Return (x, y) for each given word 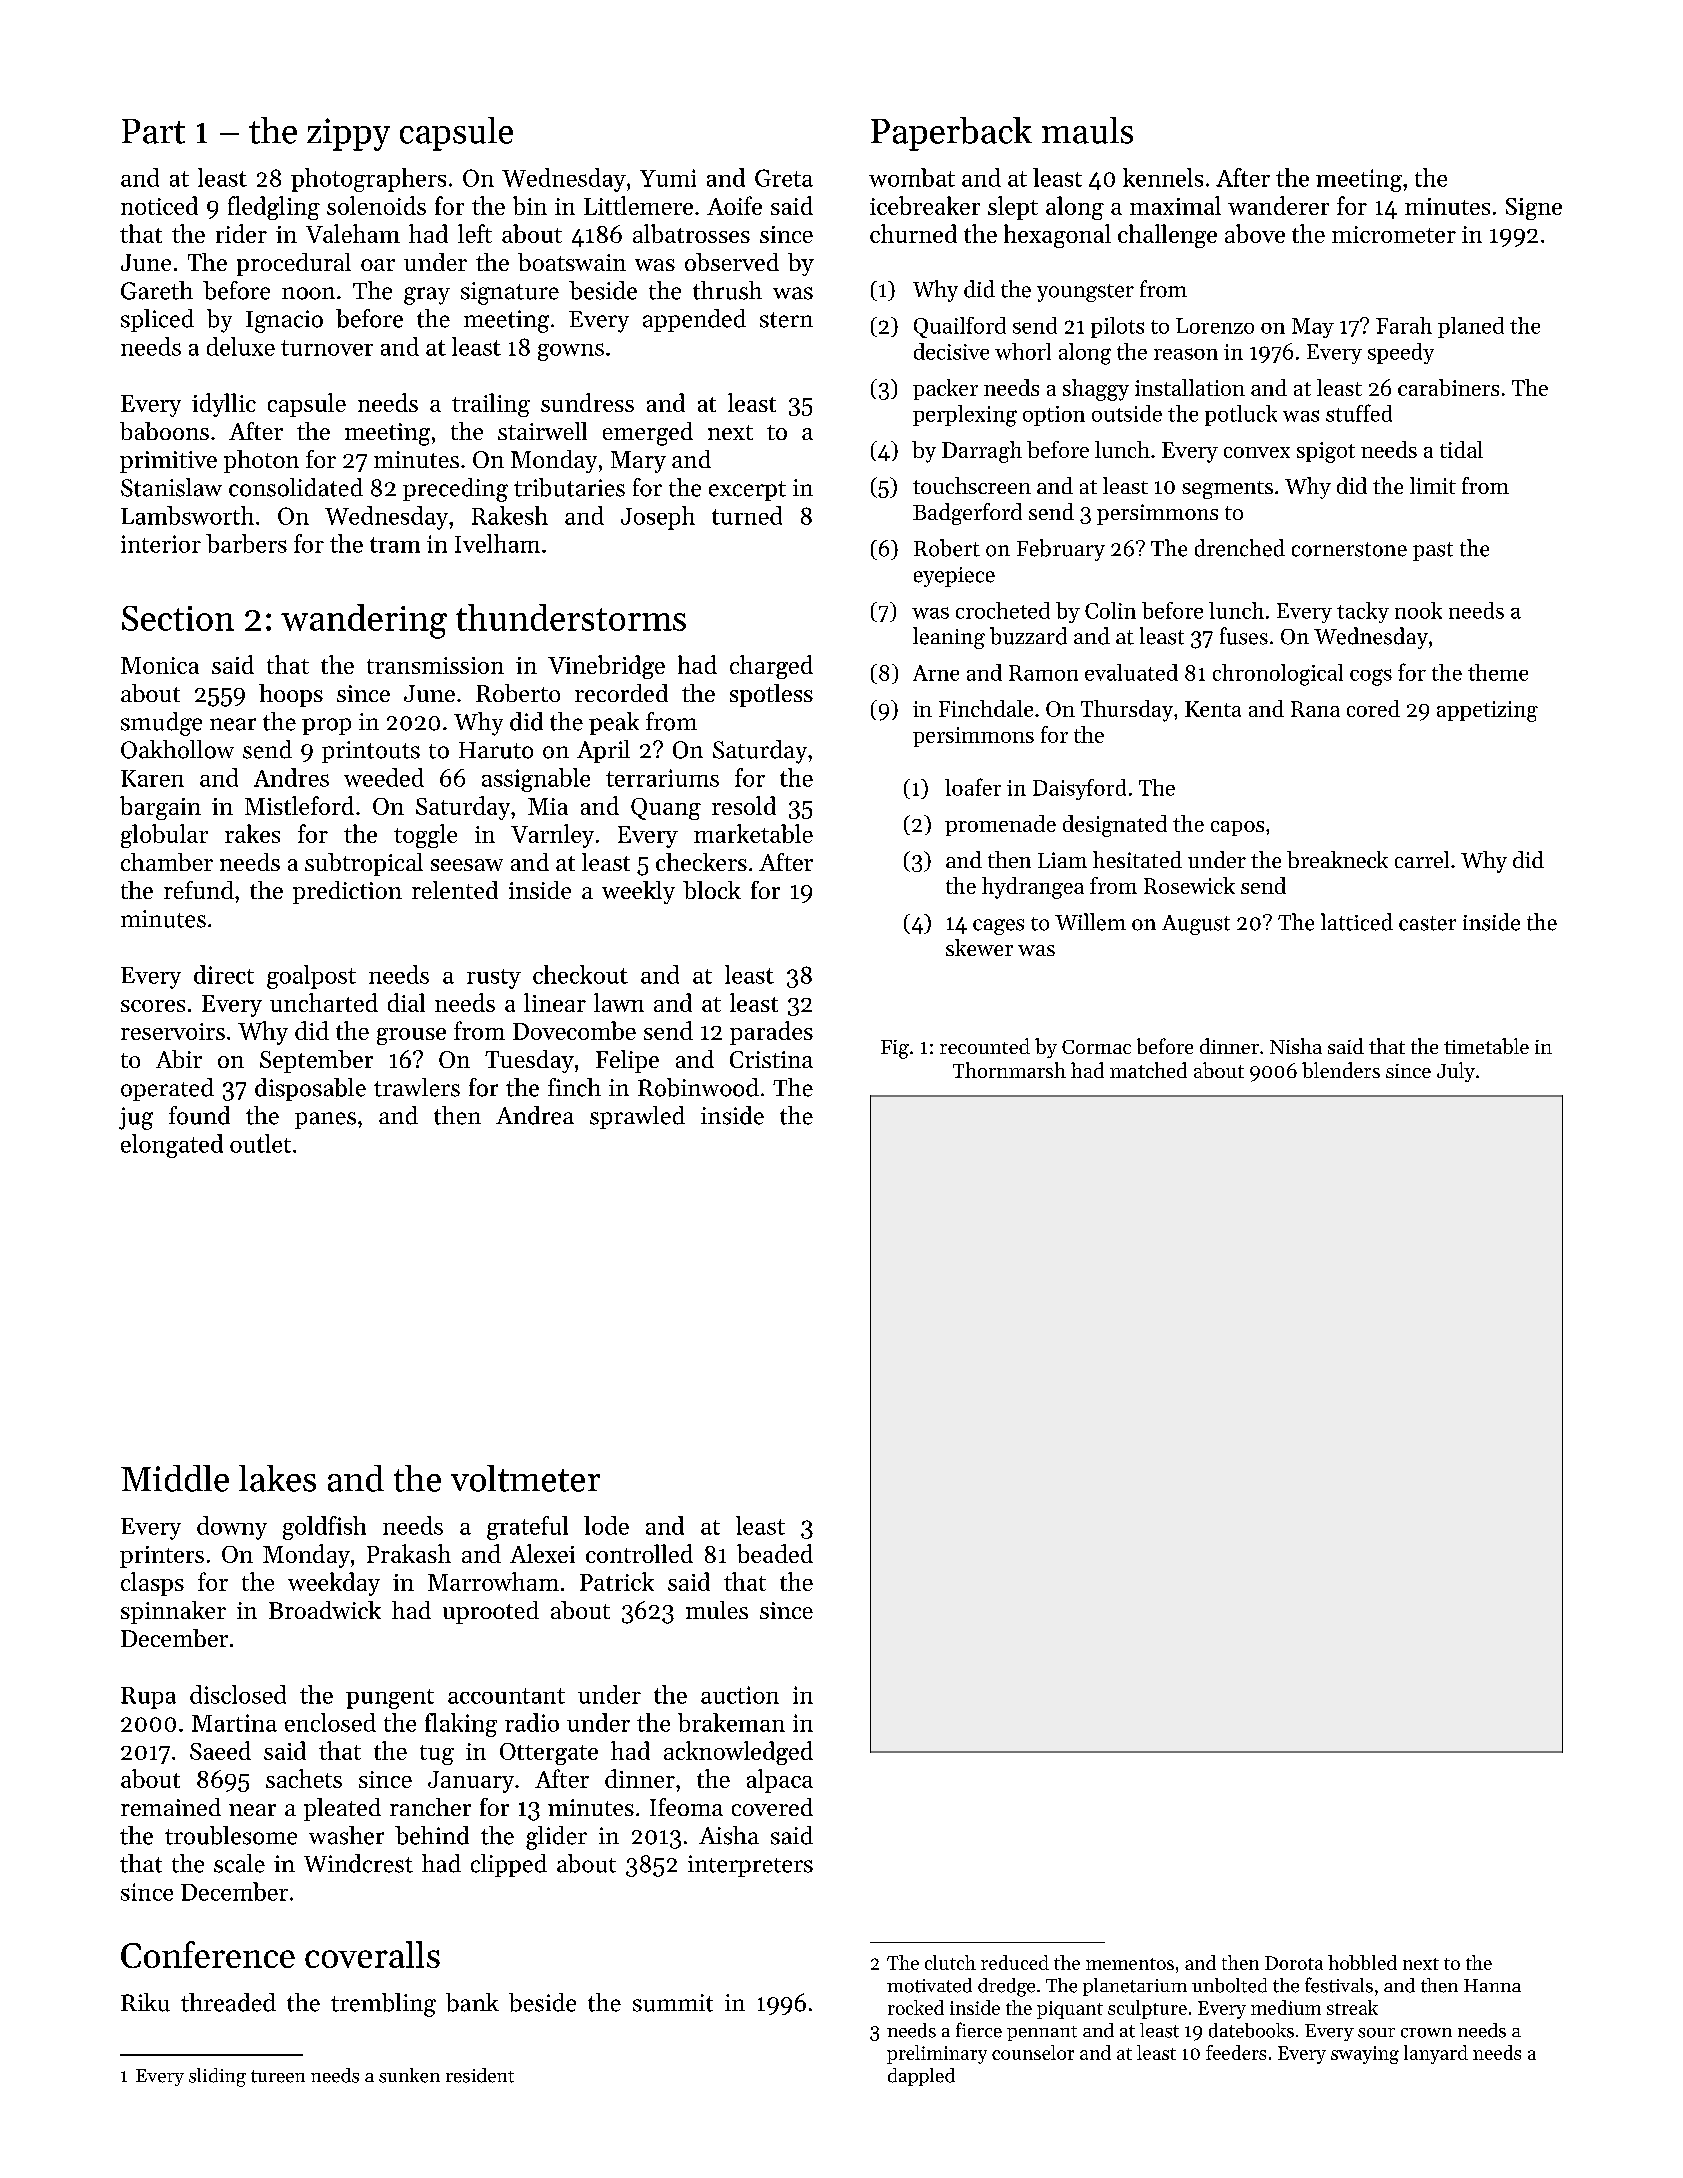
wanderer (1278, 205)
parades (771, 1033)
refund (199, 890)
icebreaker (925, 205)
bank (472, 2002)
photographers (368, 180)
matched (1148, 1070)
